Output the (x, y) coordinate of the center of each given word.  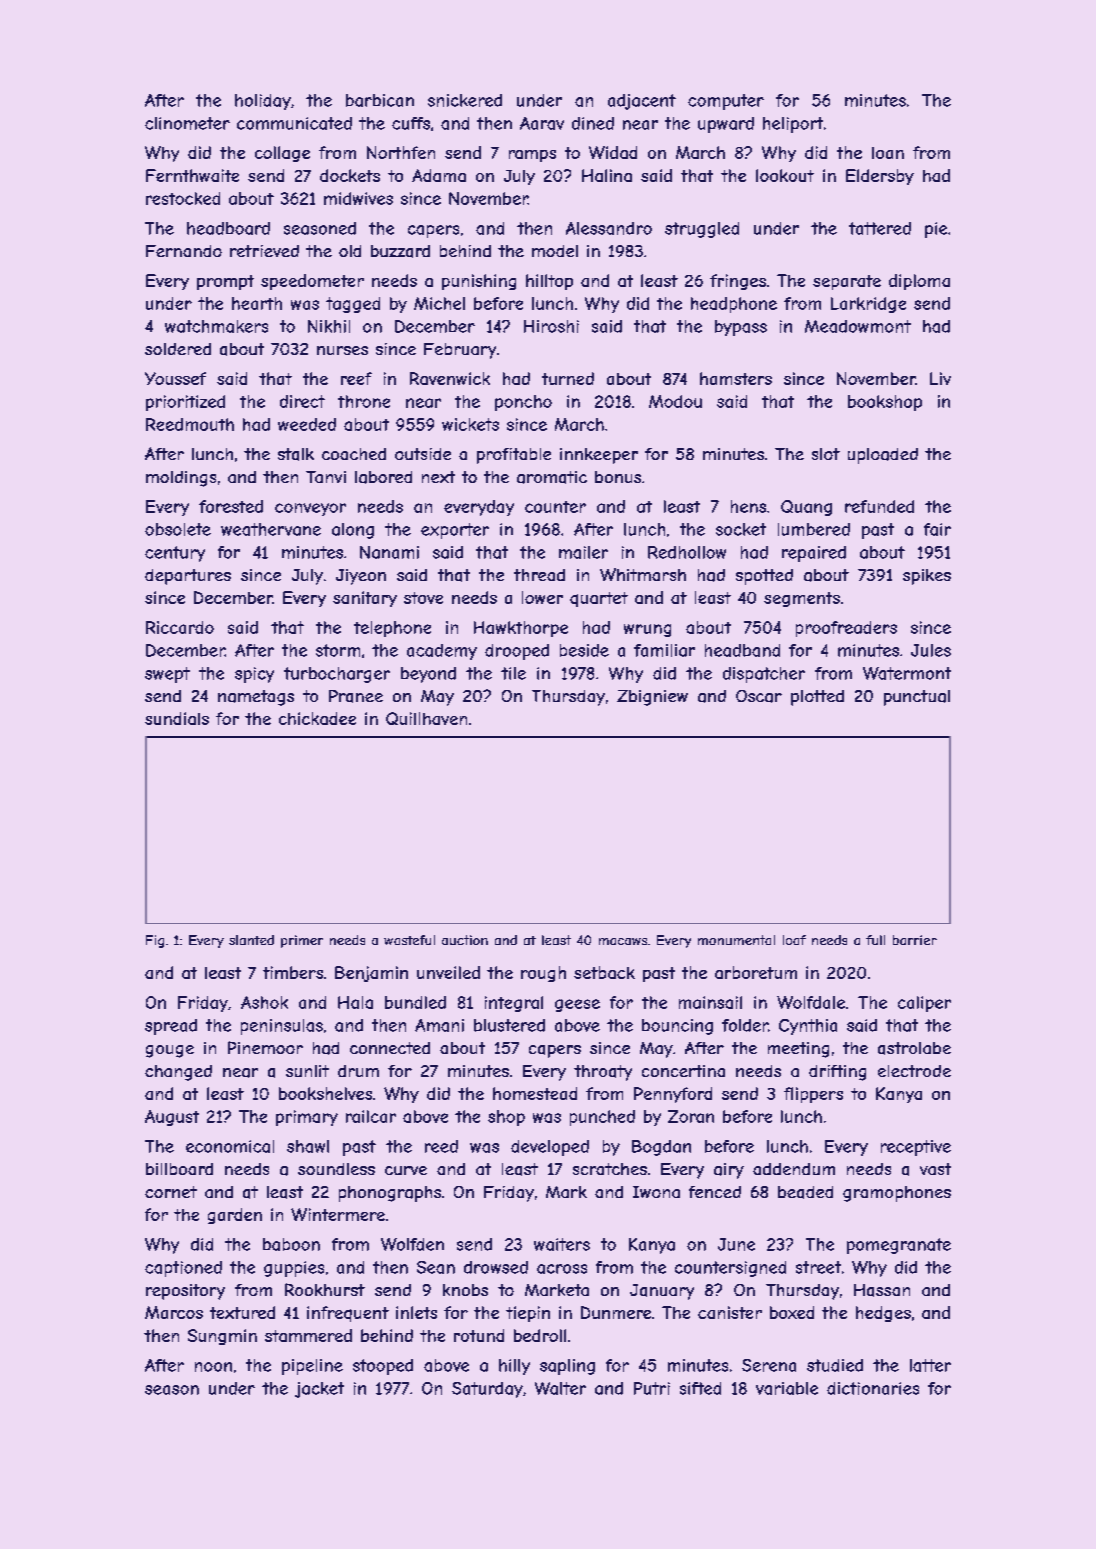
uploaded (883, 456)
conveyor (310, 509)
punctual (917, 698)
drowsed (496, 1267)
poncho (523, 403)
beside (584, 650)
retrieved (264, 251)
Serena (769, 1365)
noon (213, 1367)
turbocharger (337, 675)
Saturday (487, 1390)
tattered (880, 228)
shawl (308, 1146)
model (555, 251)
